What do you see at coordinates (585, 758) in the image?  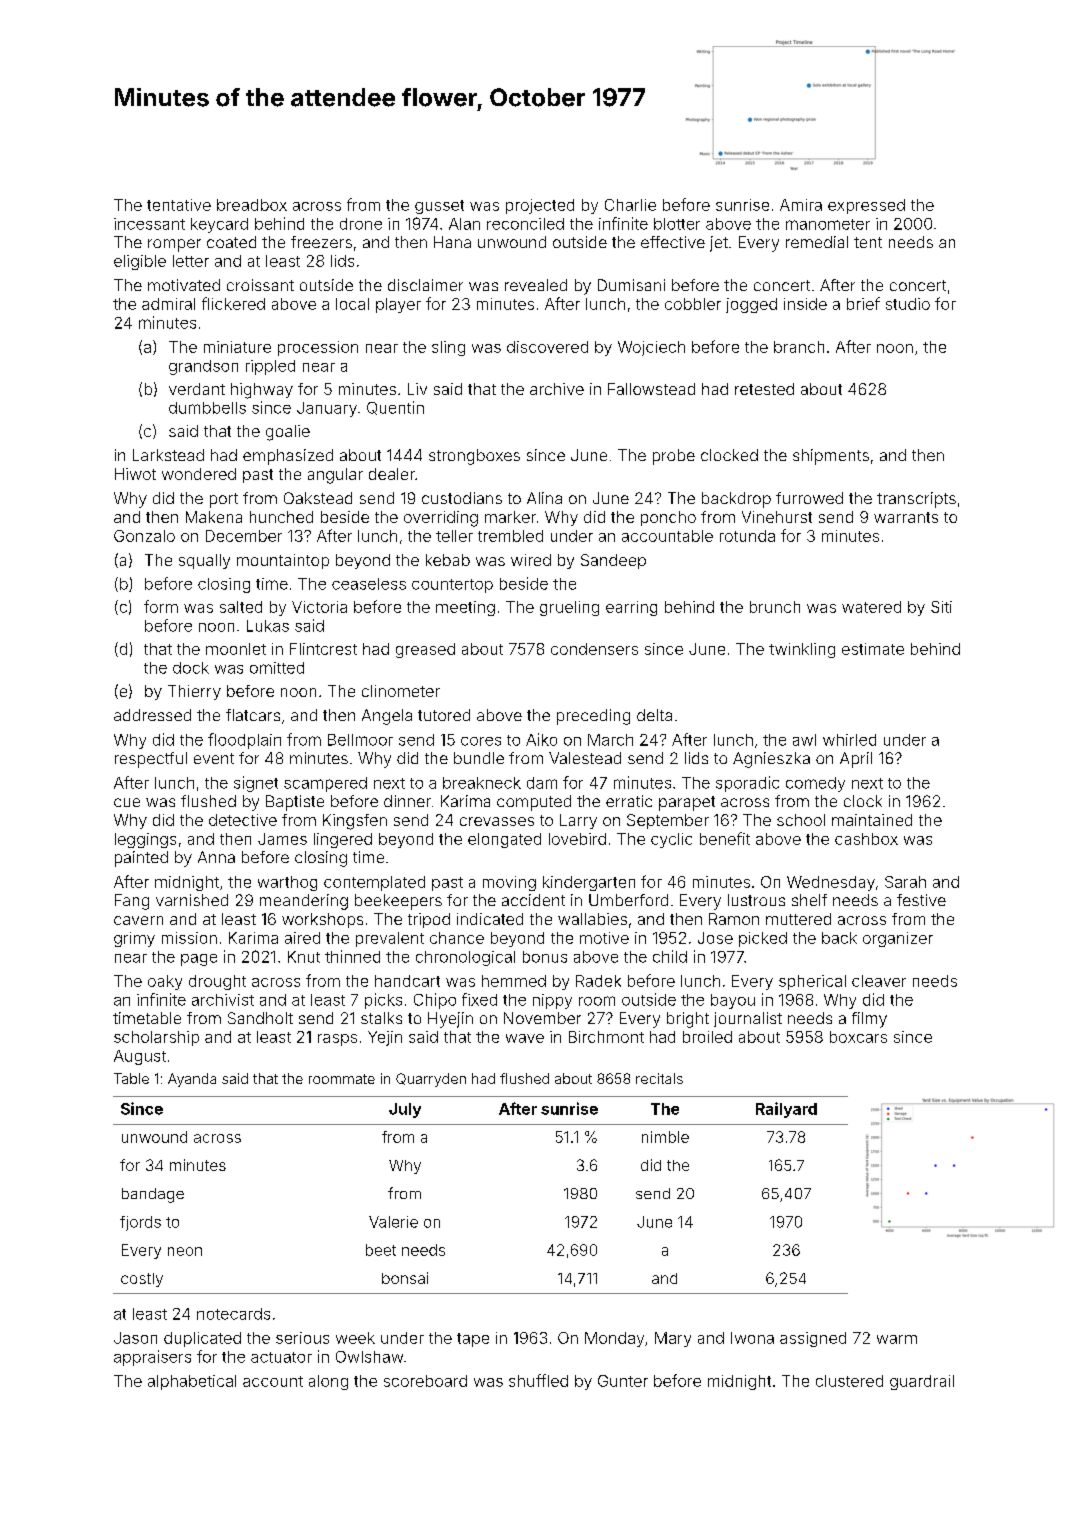 I see `Valestead` at bounding box center [585, 758].
